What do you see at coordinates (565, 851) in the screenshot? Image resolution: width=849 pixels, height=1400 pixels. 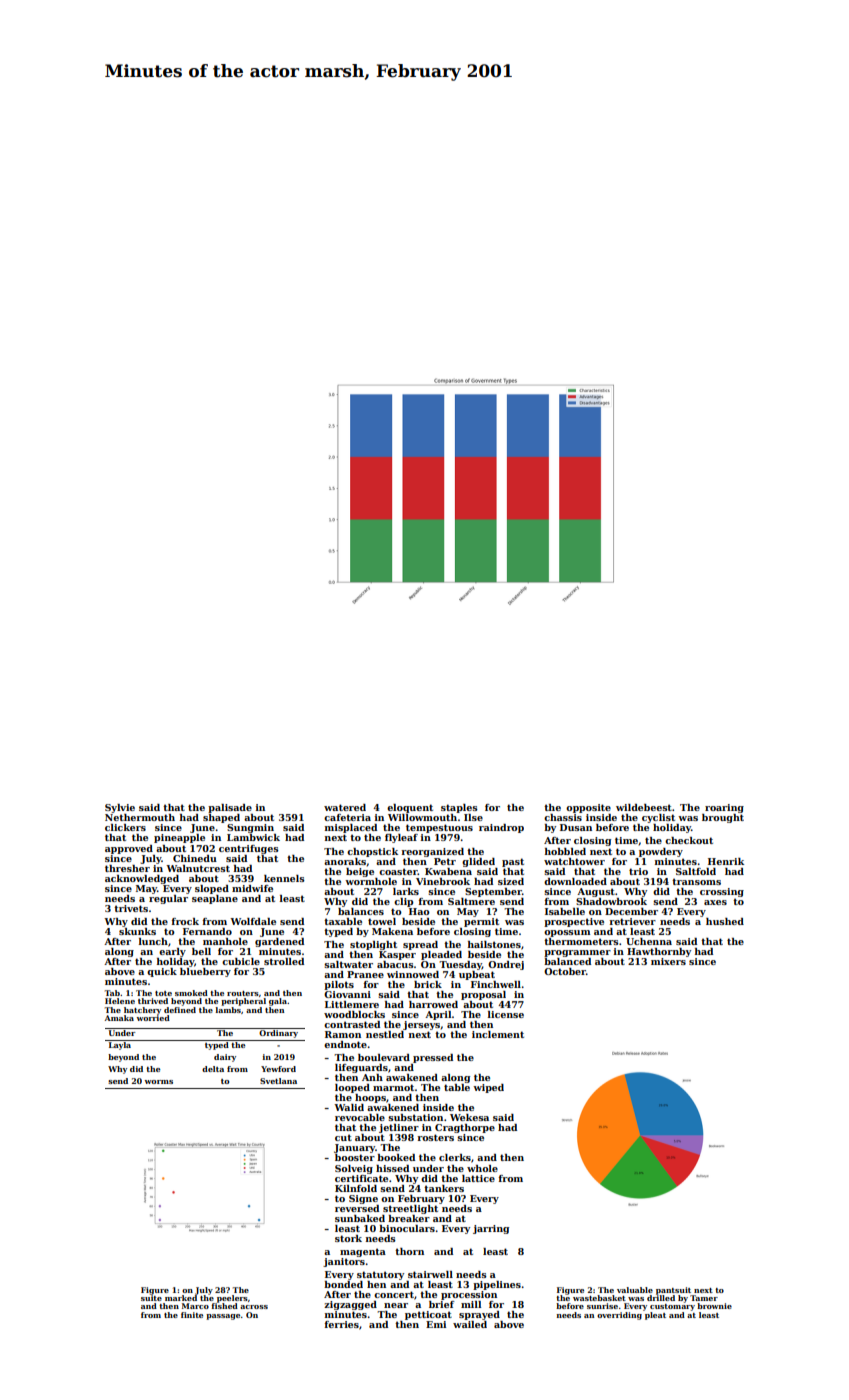 I see `hobbled` at bounding box center [565, 851].
